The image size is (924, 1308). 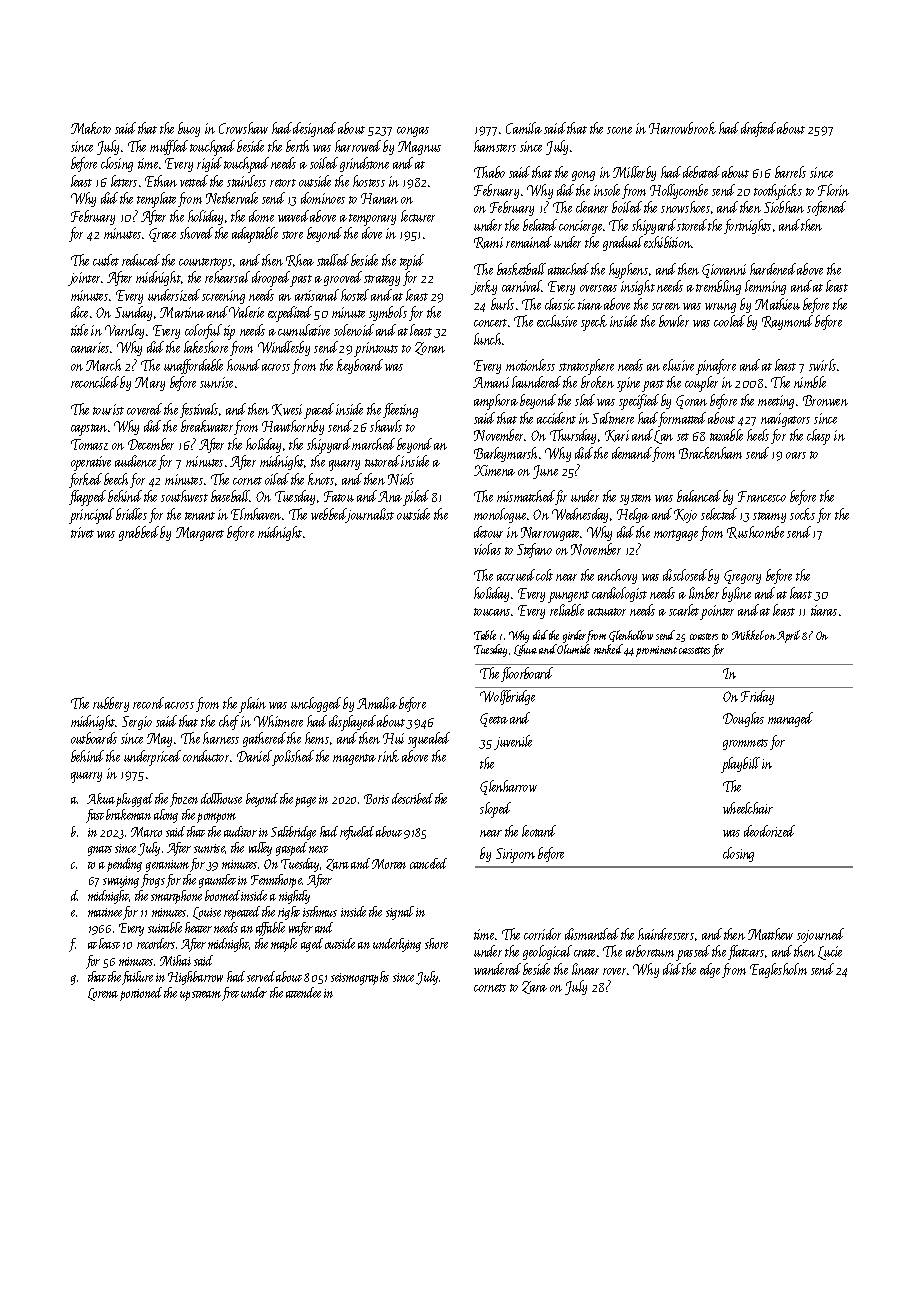 What do you see at coordinates (492, 612) in the screenshot?
I see `toucans` at bounding box center [492, 612].
